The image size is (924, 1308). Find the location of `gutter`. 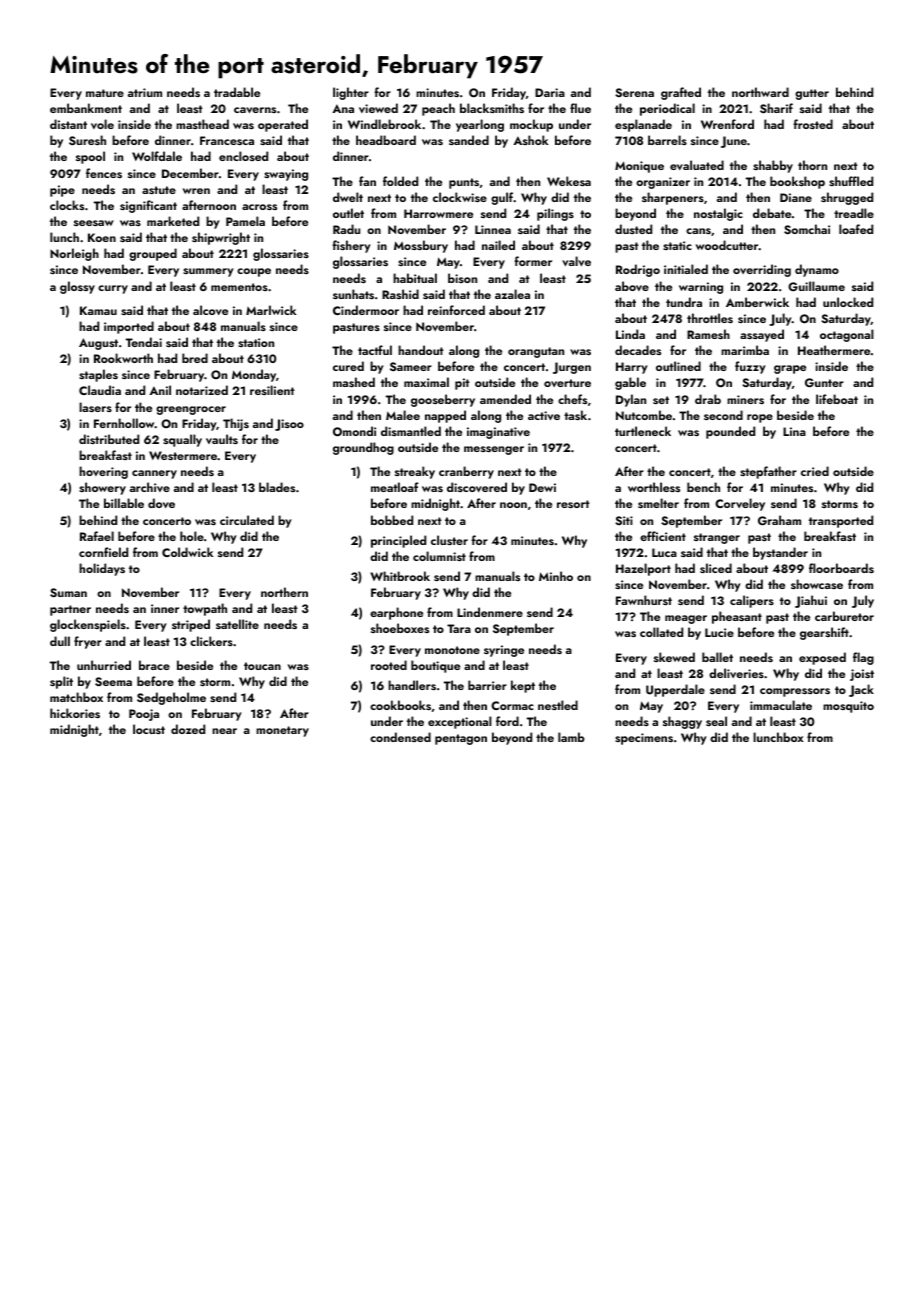

gutter is located at coordinates (812, 94).
